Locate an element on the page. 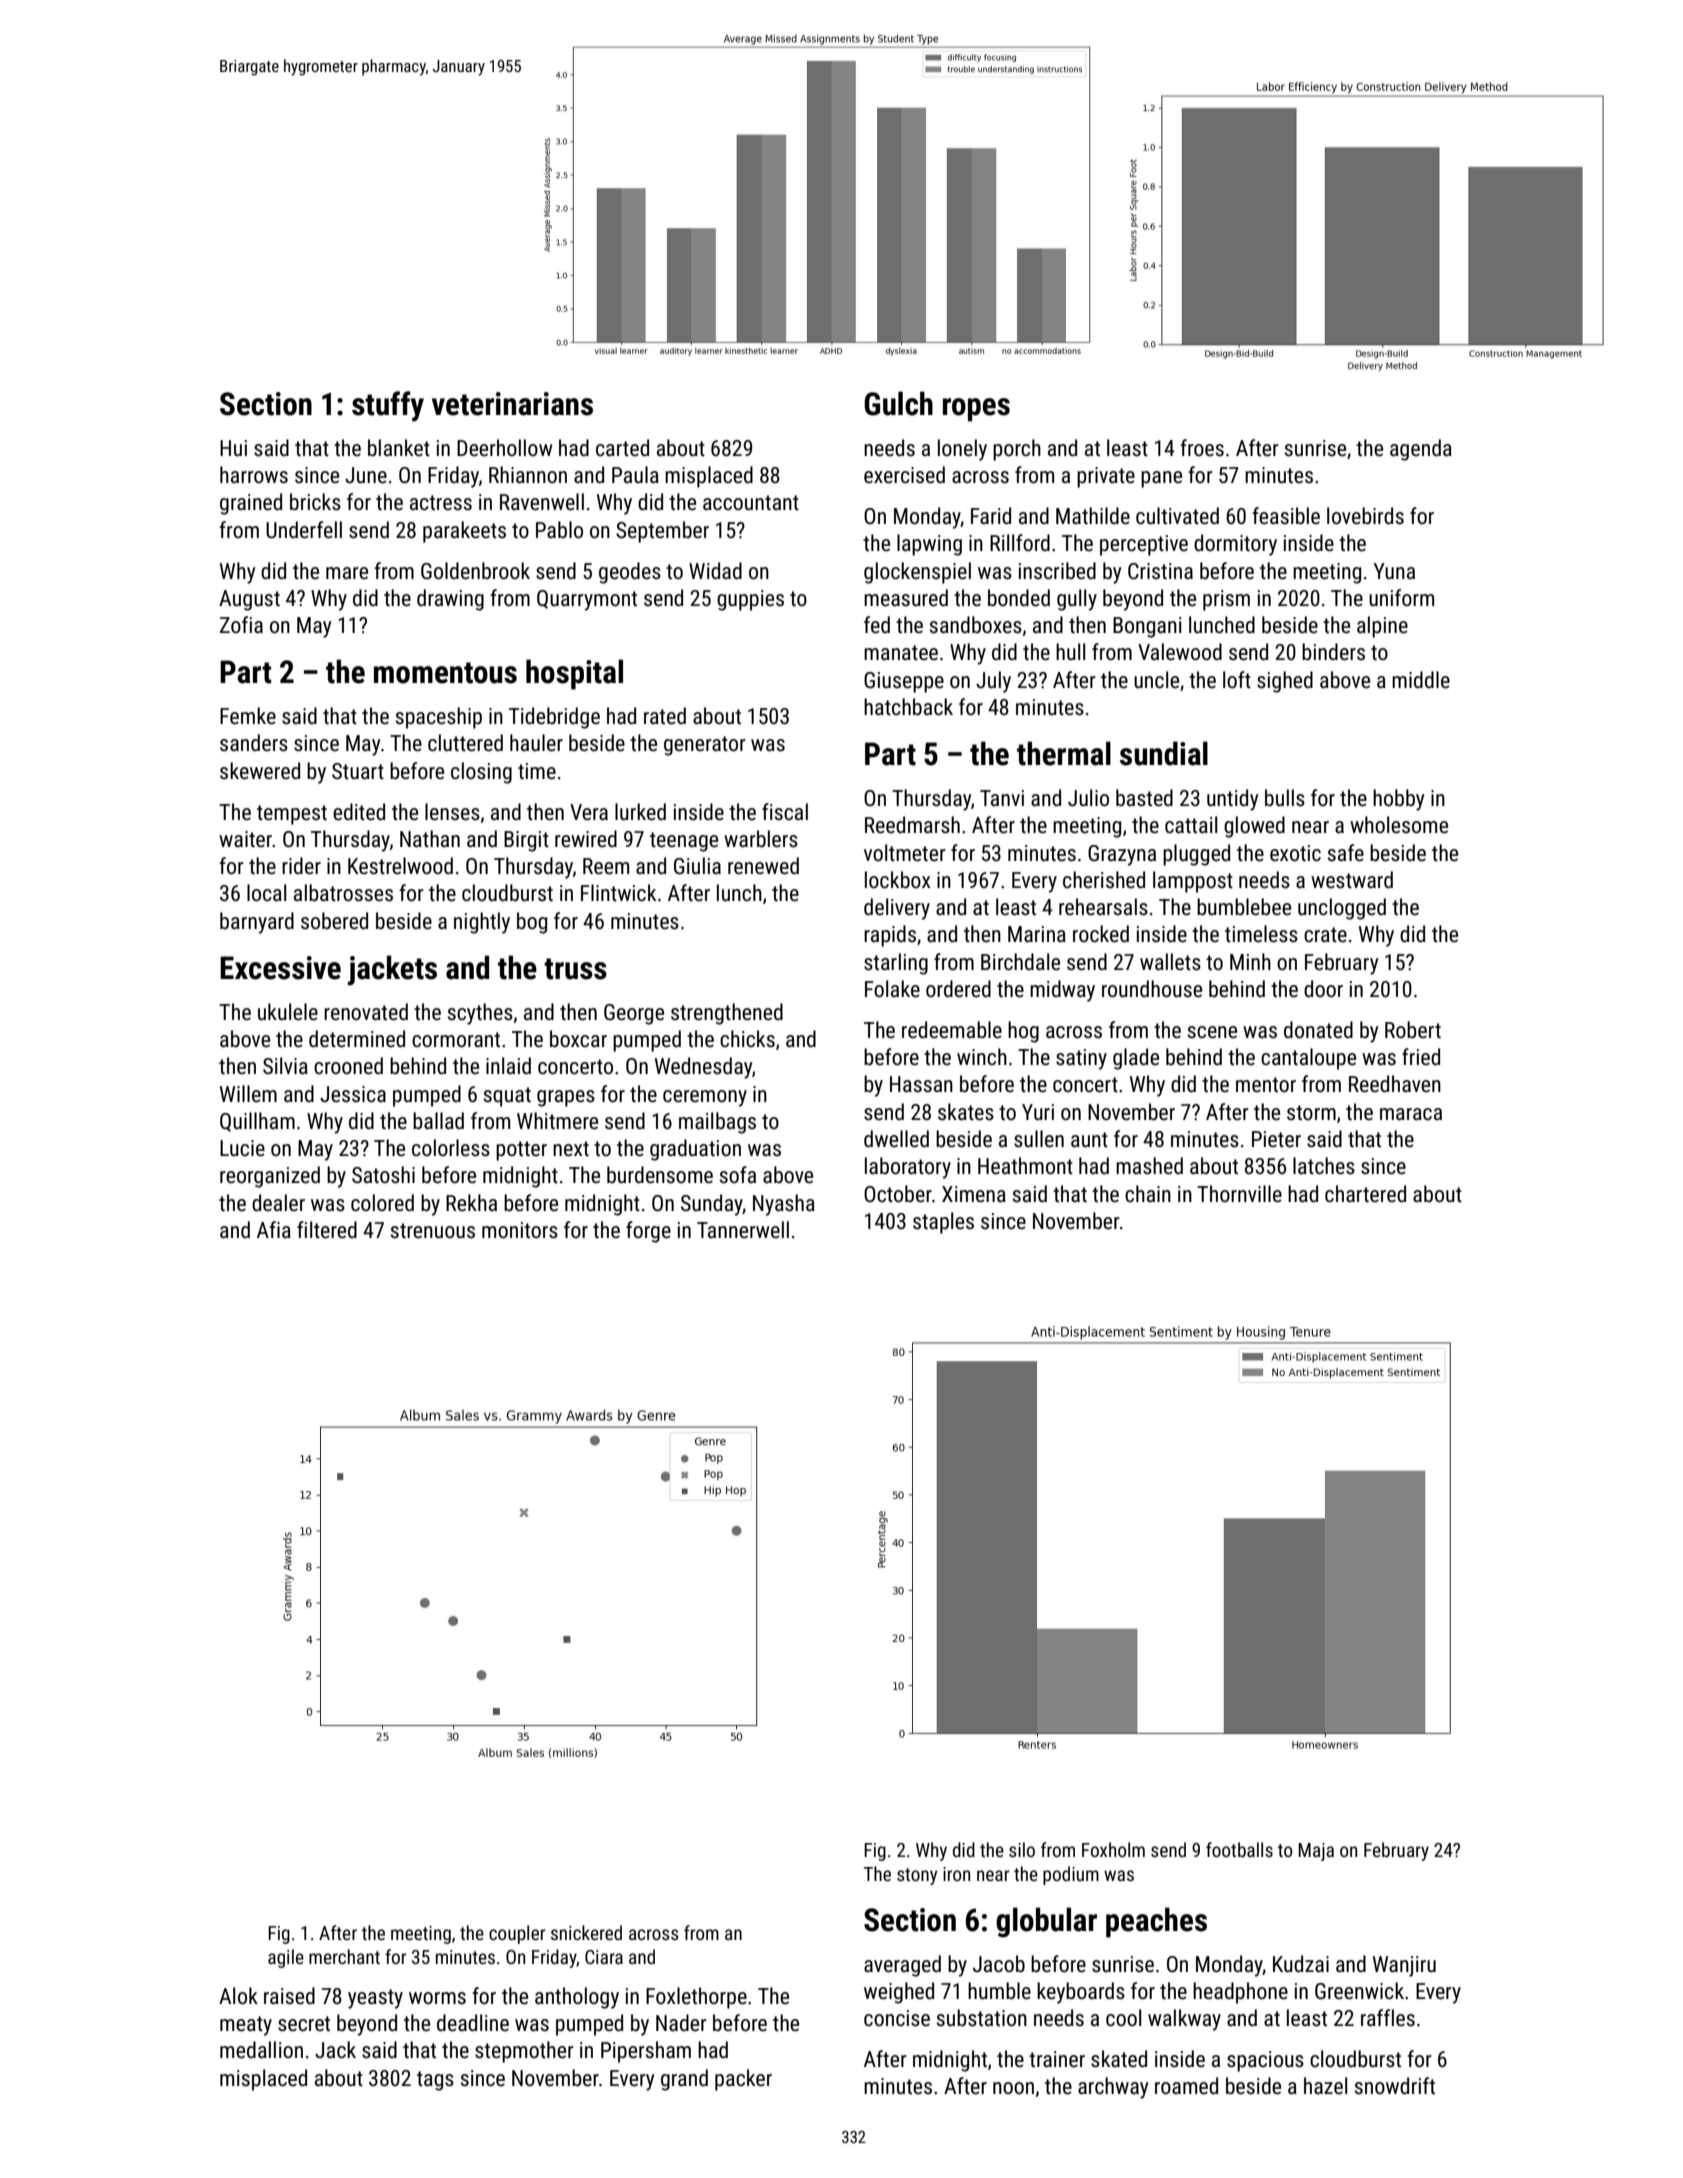 The height and width of the page is (2178, 1683). Zofia is located at coordinates (241, 625).
